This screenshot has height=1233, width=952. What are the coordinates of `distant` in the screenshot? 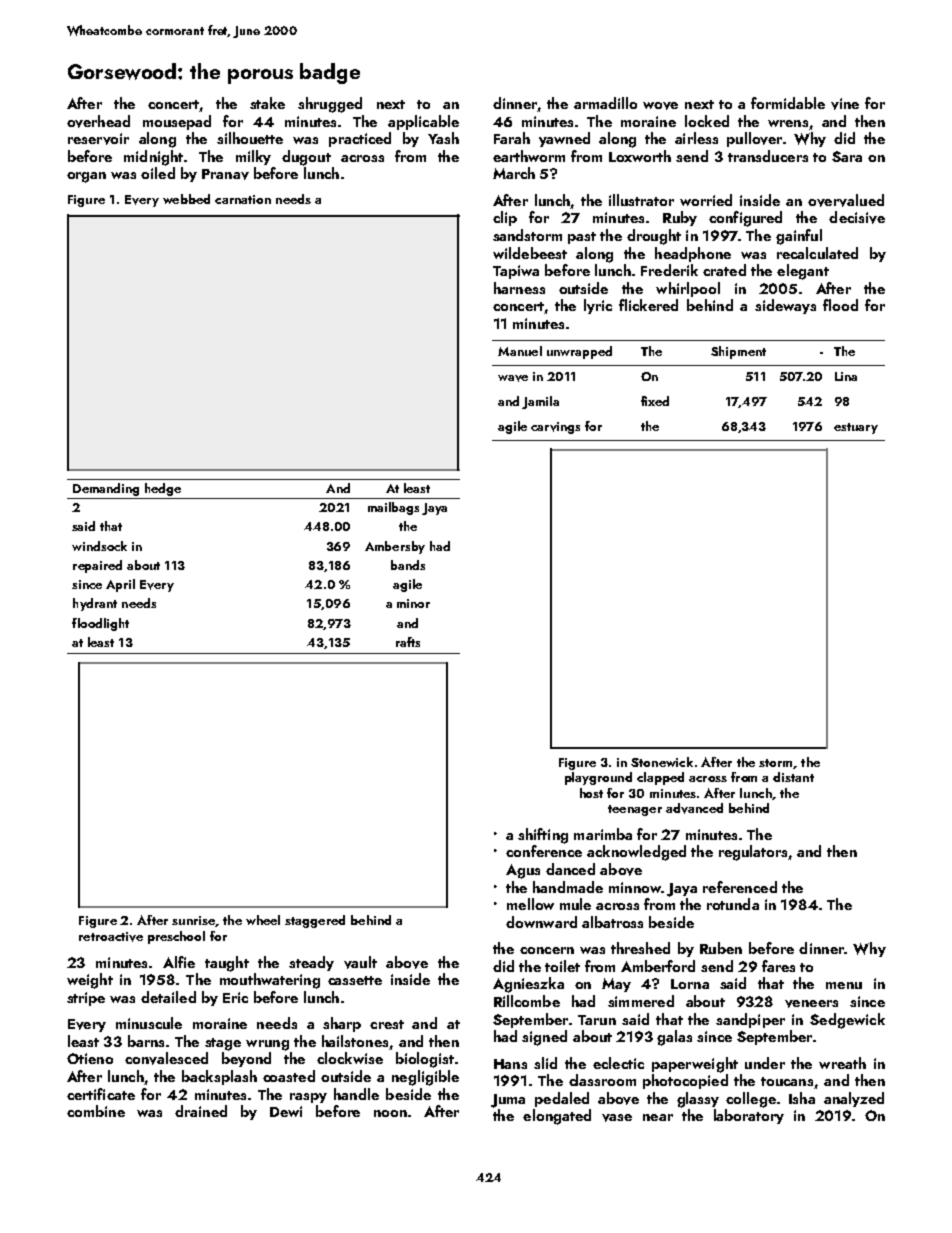 It's located at (793, 777).
